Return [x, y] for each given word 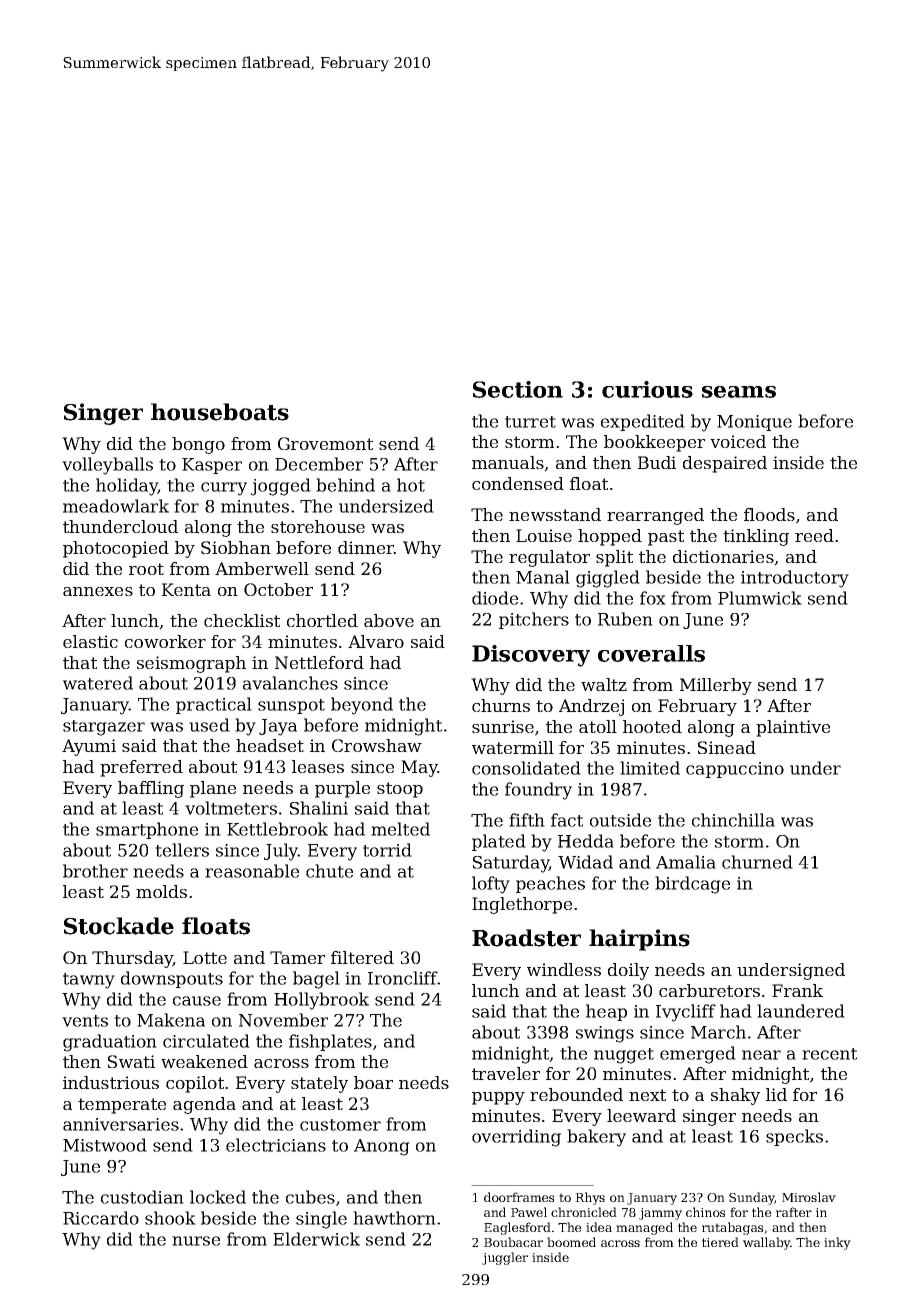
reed [814, 535]
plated [499, 842]
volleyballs [107, 466]
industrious [111, 1082]
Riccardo [101, 1218]
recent [829, 1054]
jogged [281, 487]
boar [373, 1082]
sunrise [503, 726]
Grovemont [325, 443]
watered [98, 683]
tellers [182, 850]
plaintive [793, 728]
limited [650, 768]
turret [530, 422]
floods [769, 514]
